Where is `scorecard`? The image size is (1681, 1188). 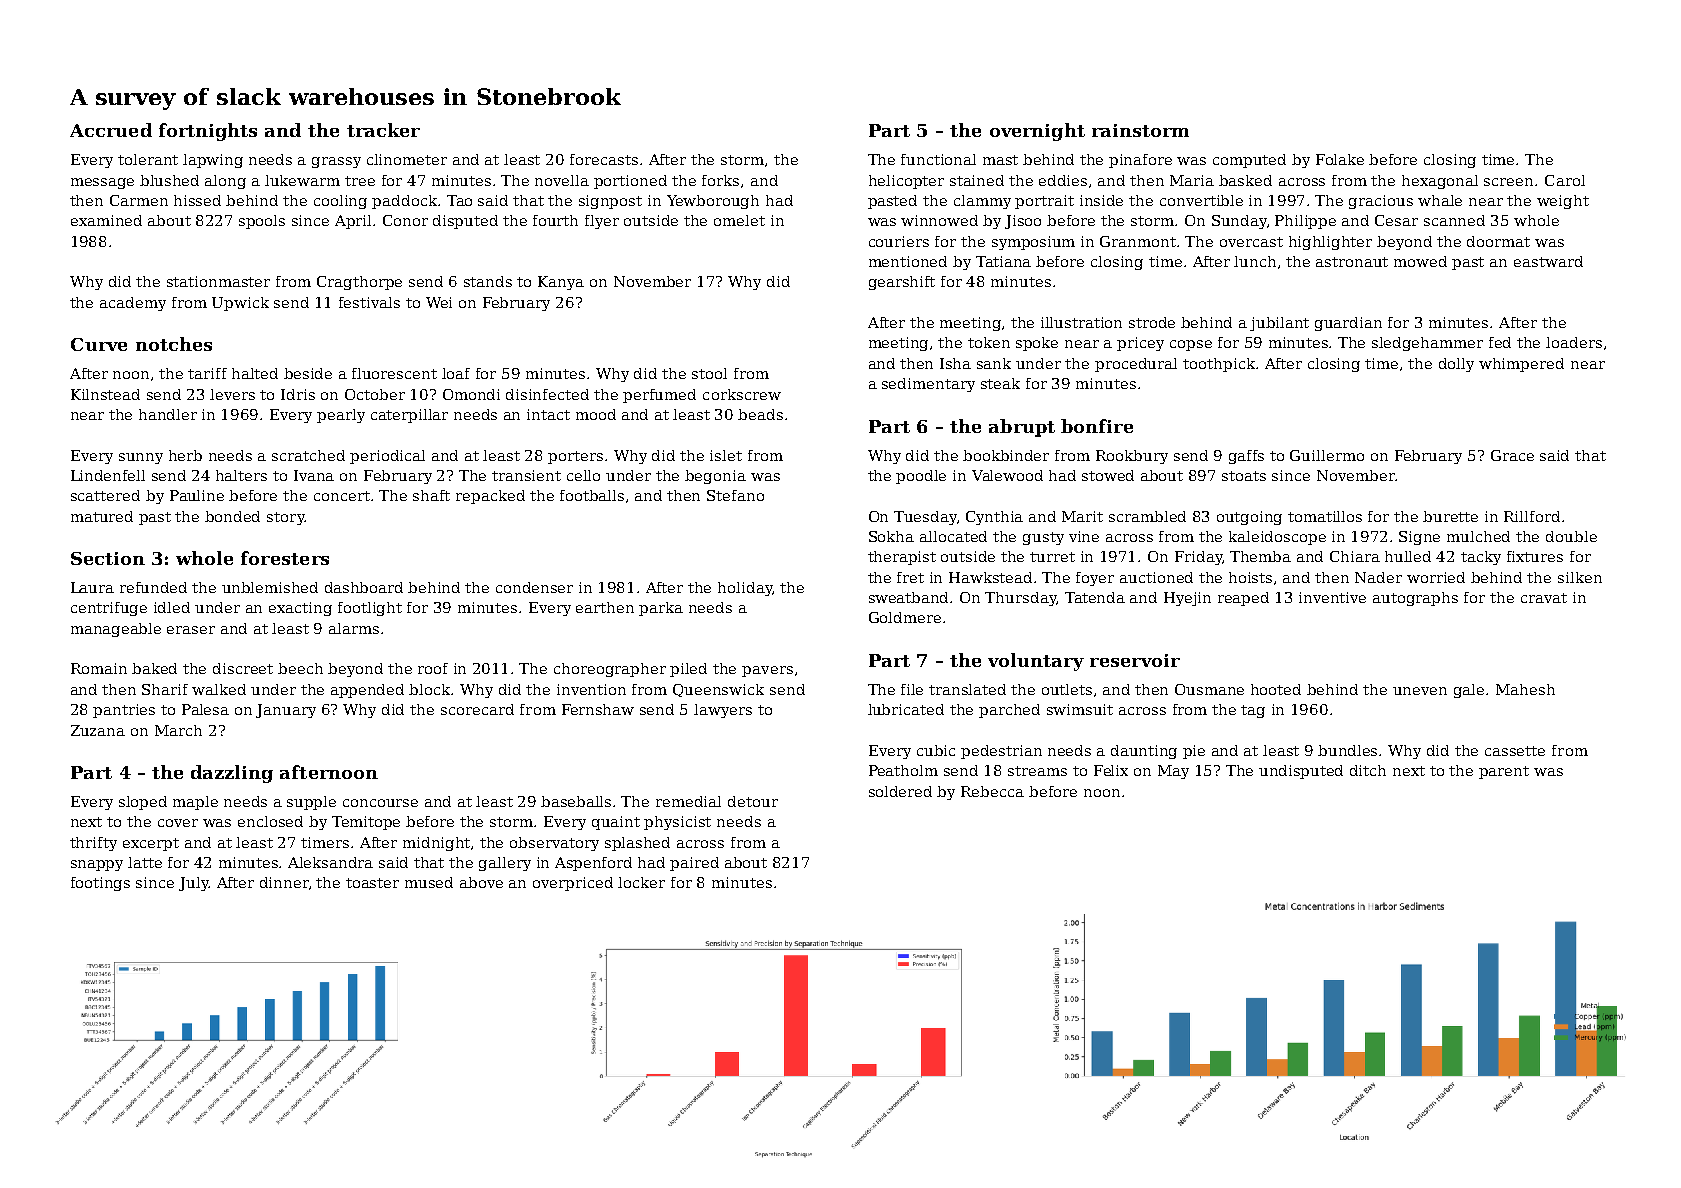 scorecard is located at coordinates (477, 709).
